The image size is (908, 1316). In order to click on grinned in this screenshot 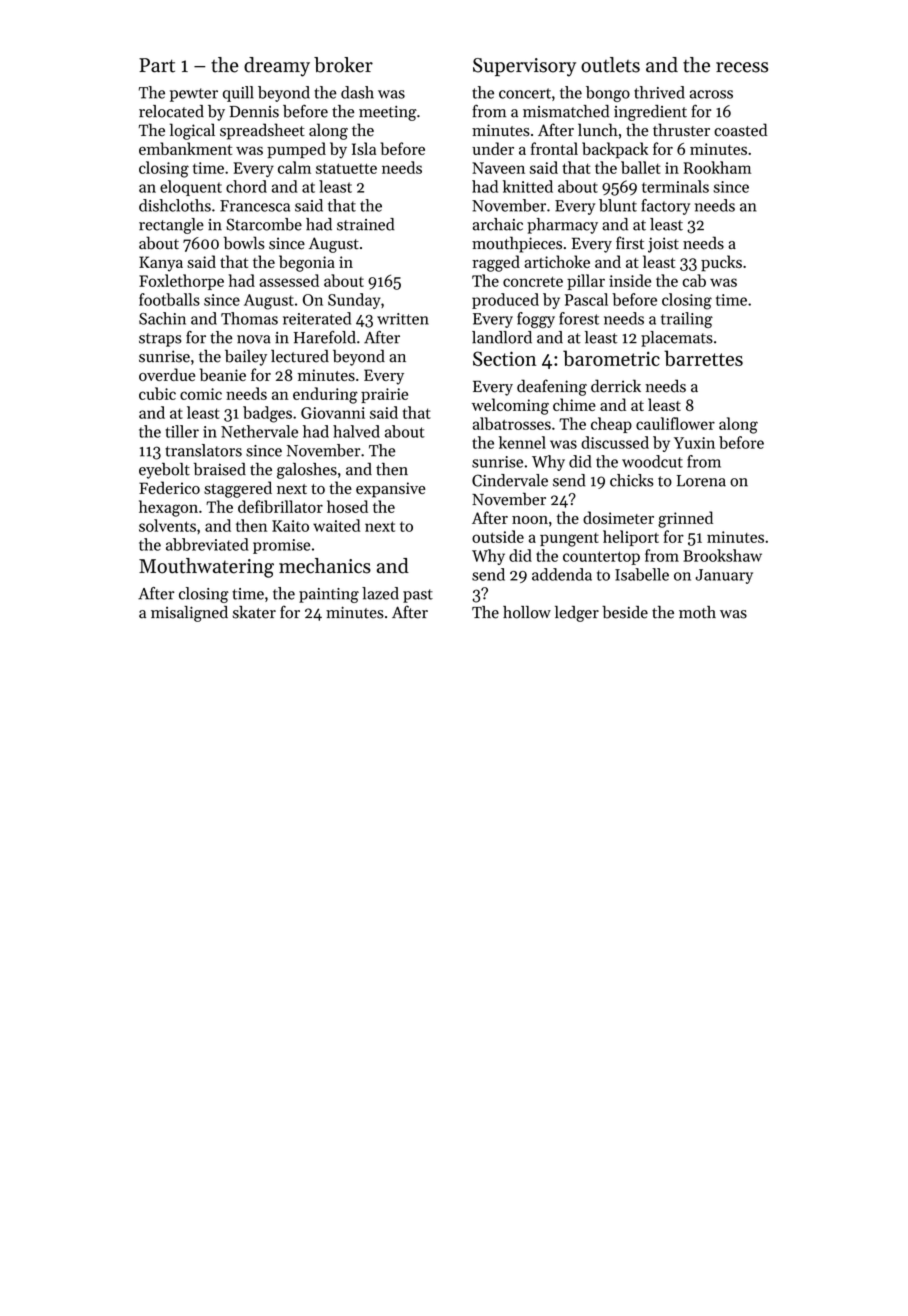, I will do `click(685, 519)`.
